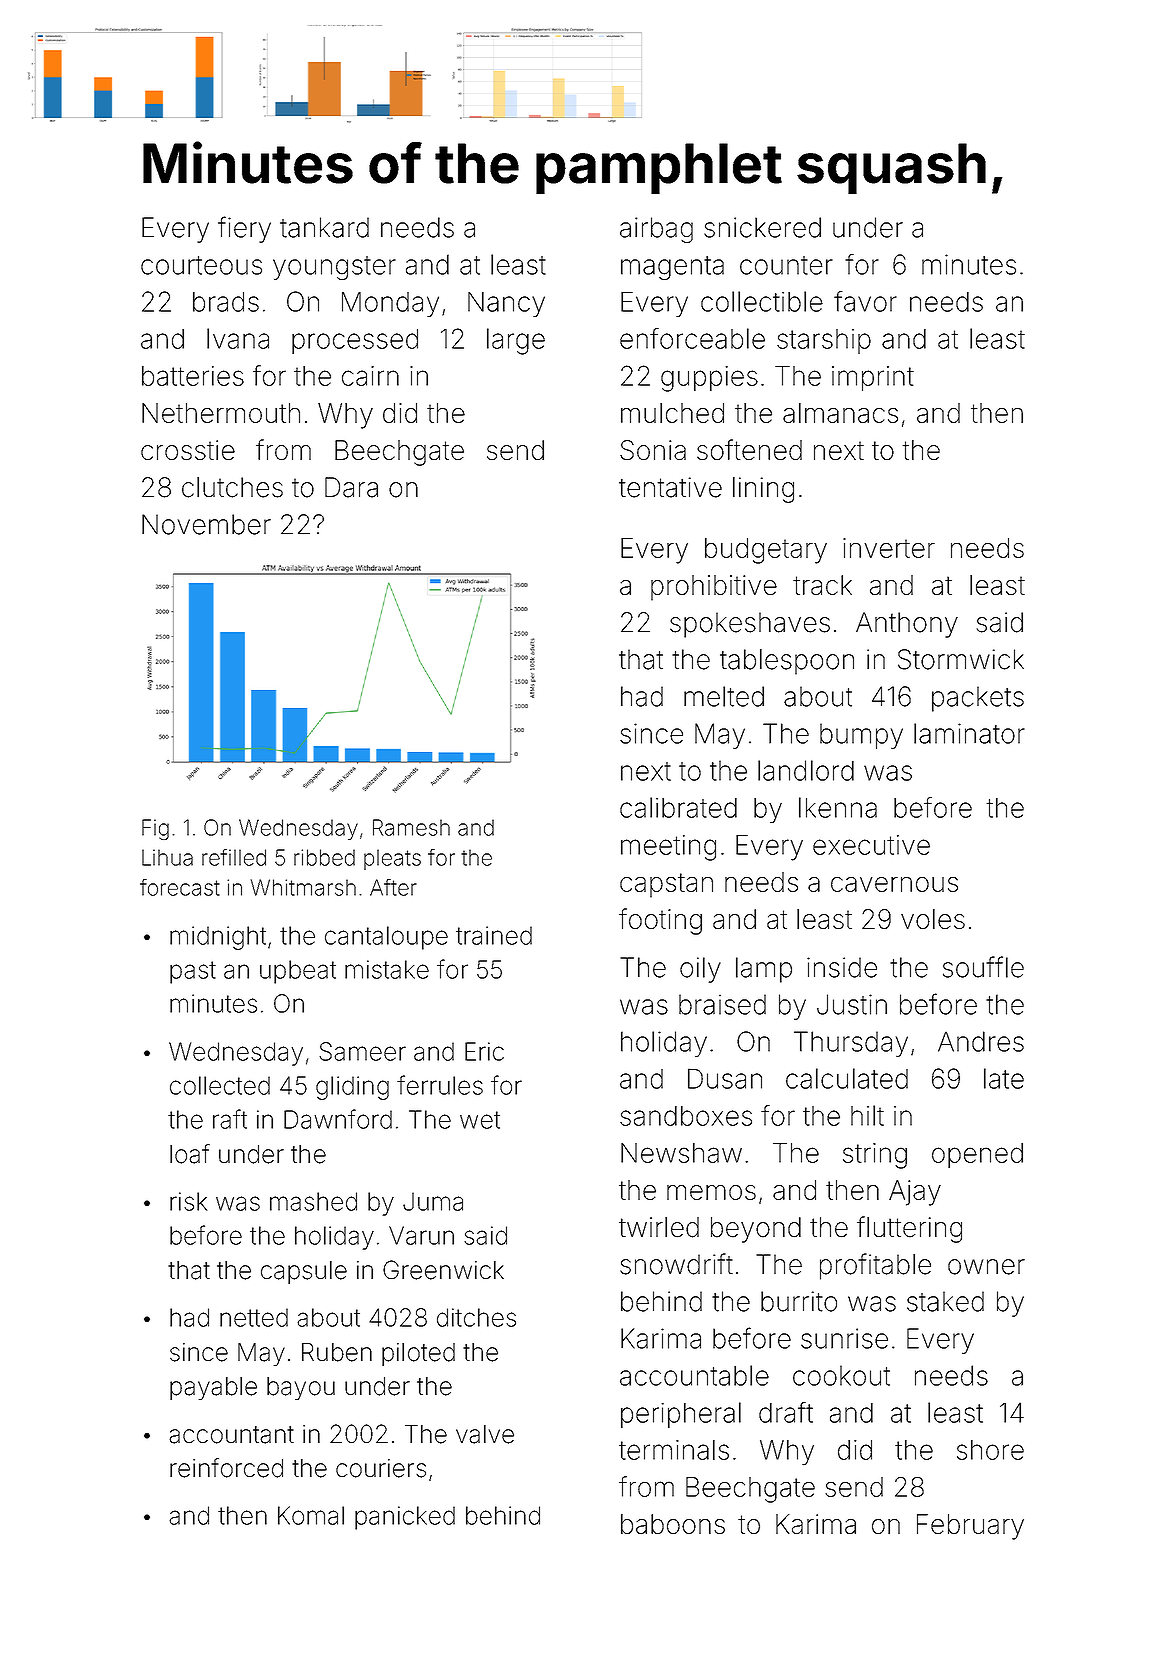  I want to click on Dara, so click(351, 487).
